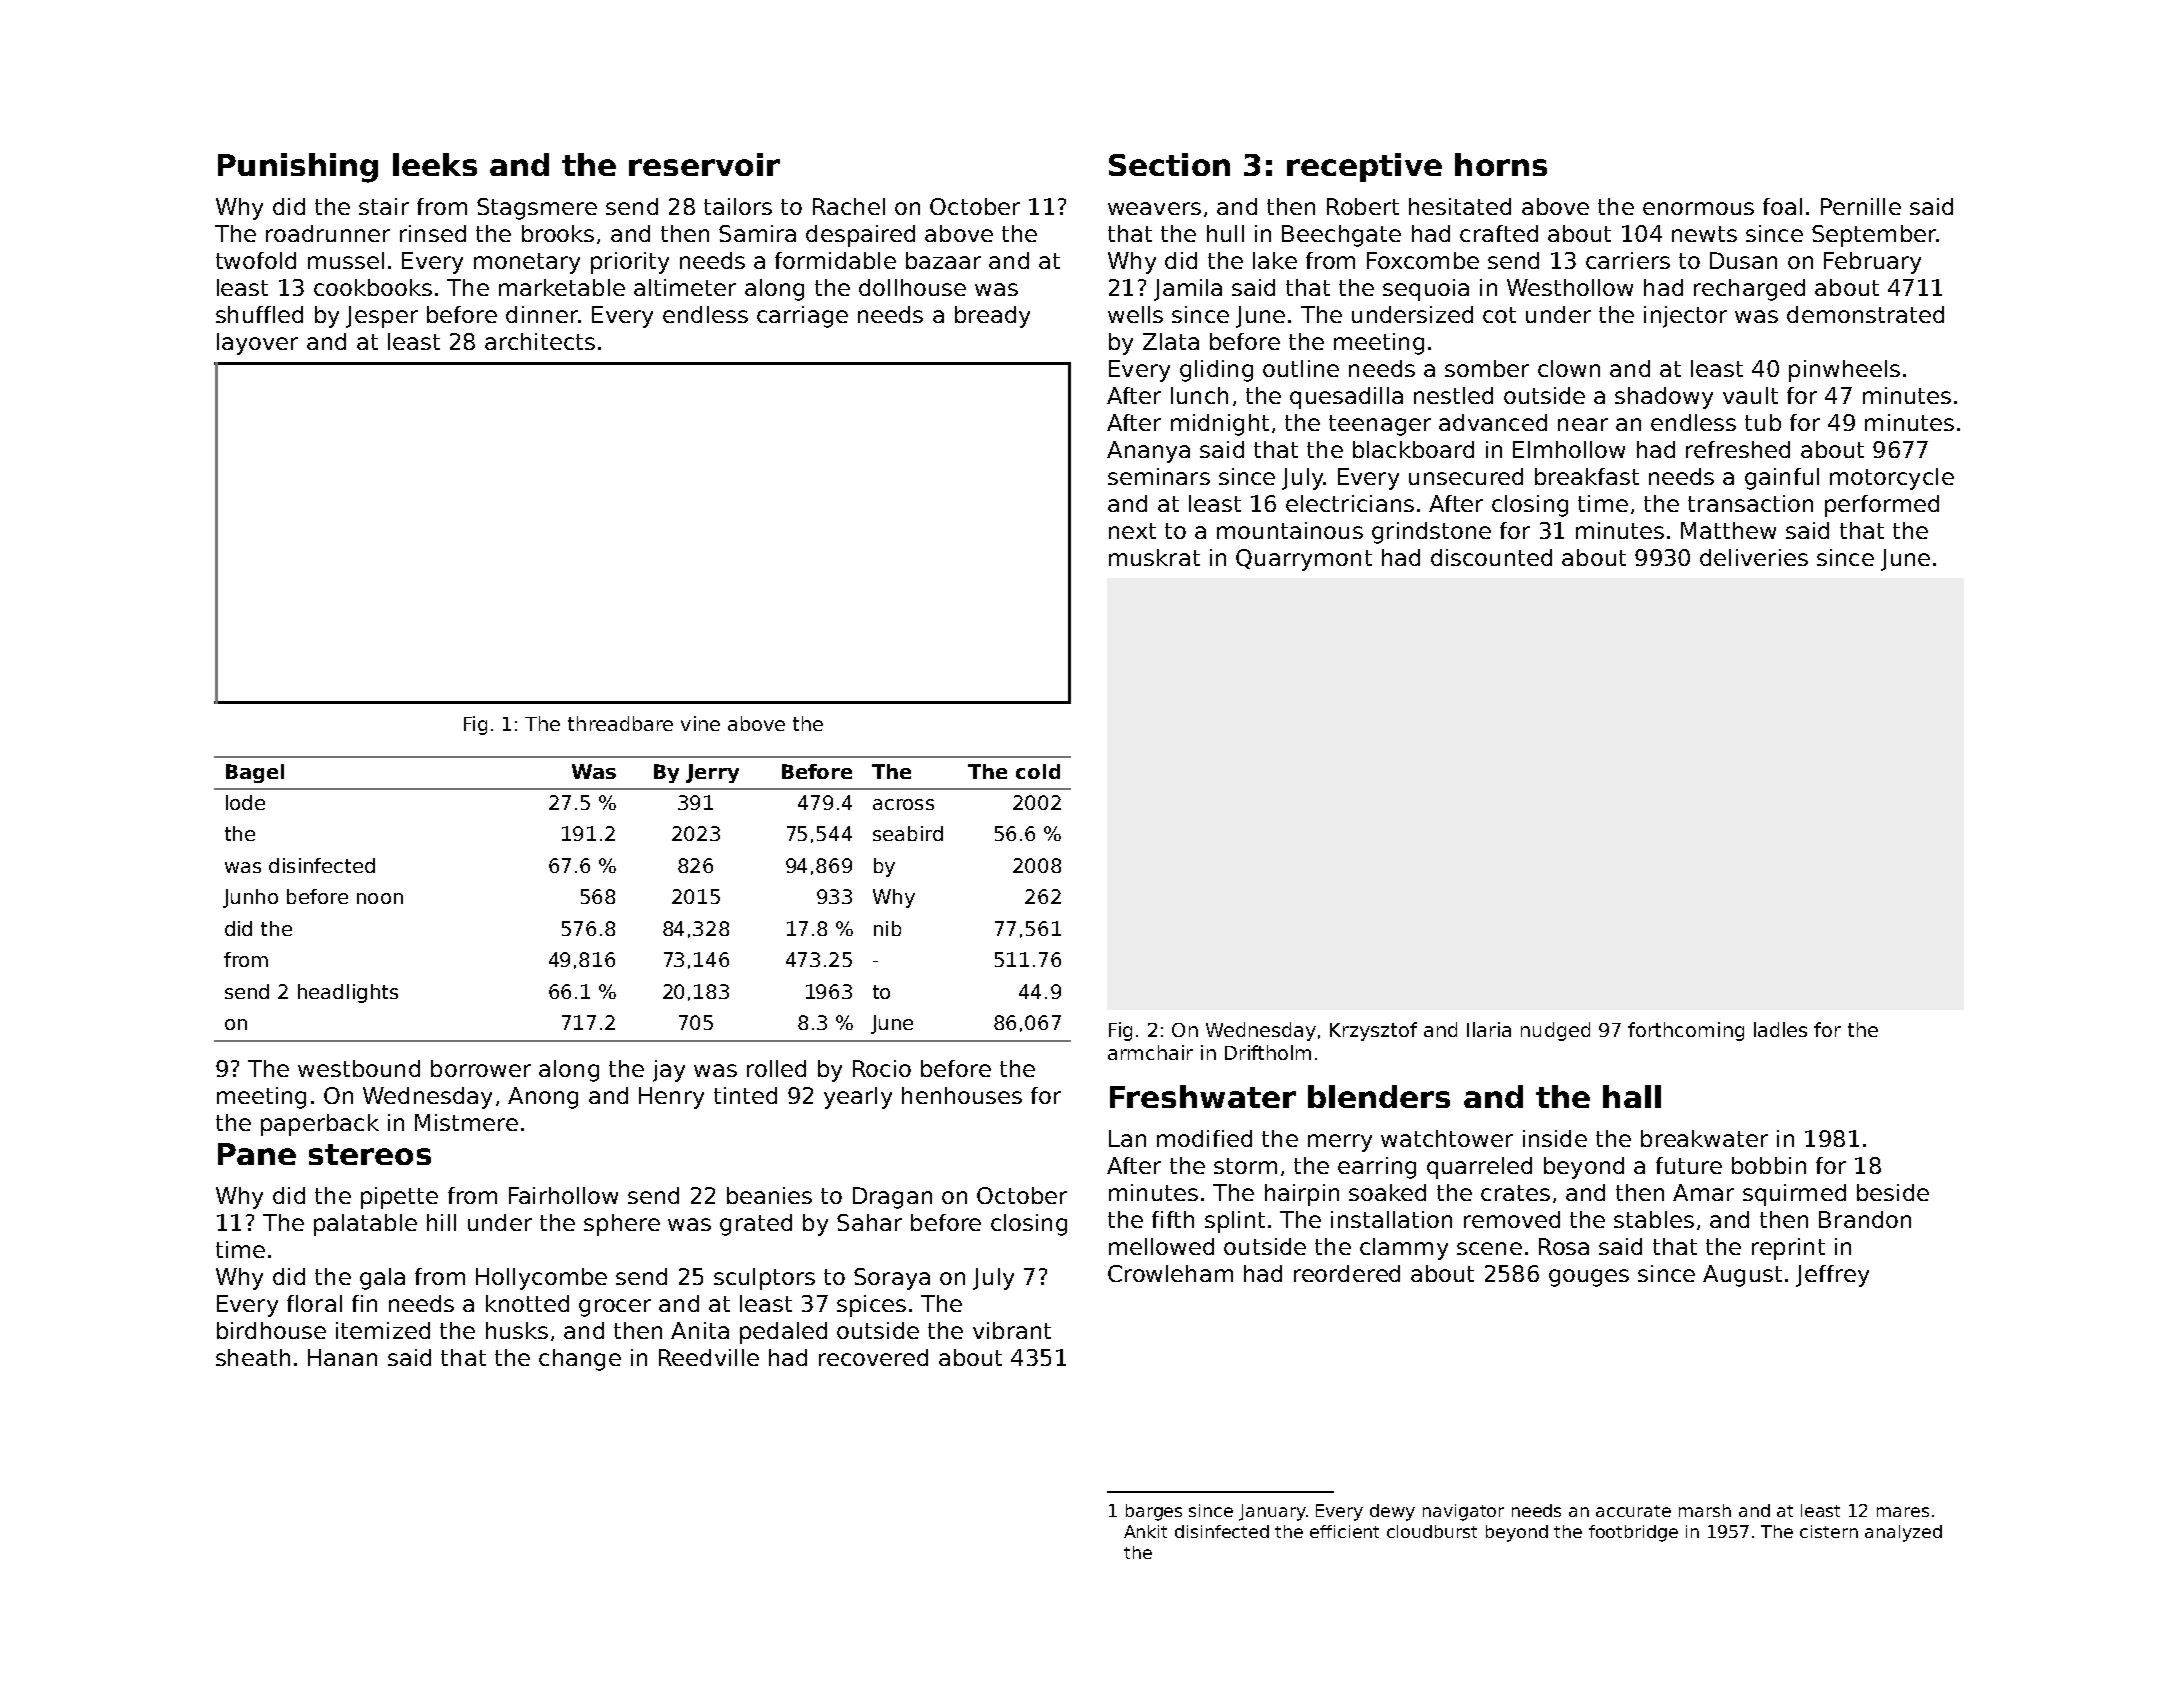  Describe the element at coordinates (1216, 371) in the screenshot. I see `gliding` at that location.
